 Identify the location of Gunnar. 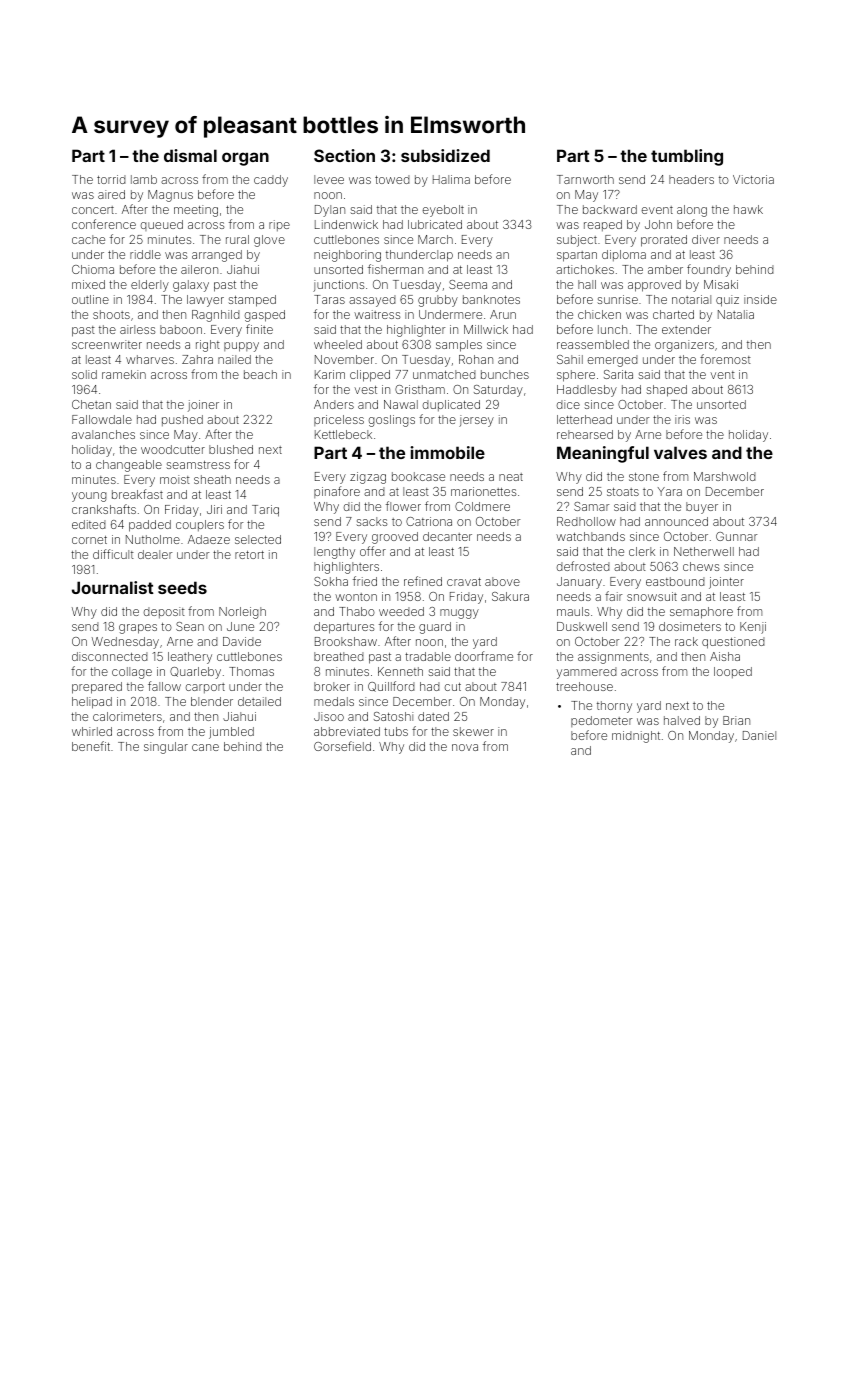
(736, 536).
